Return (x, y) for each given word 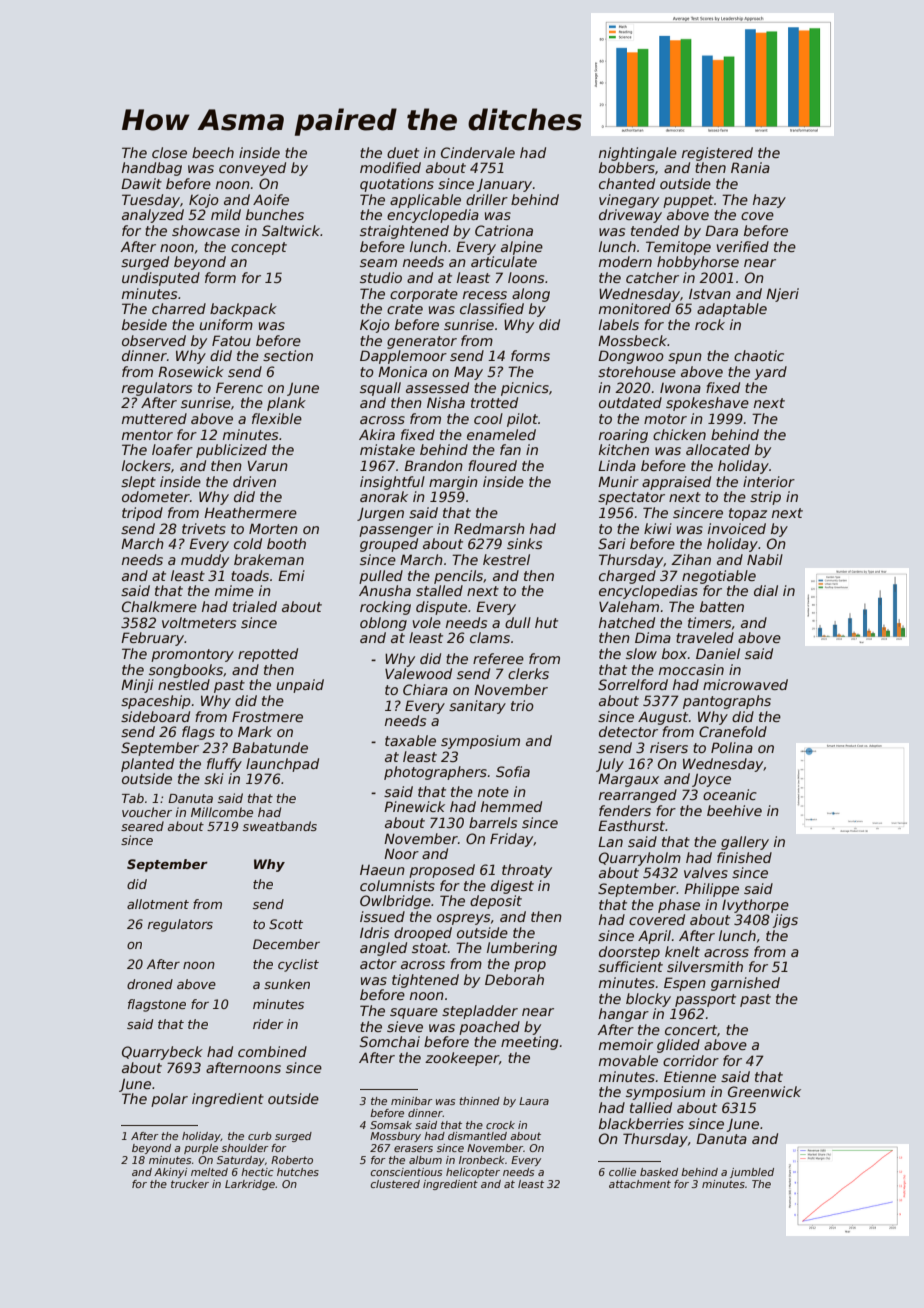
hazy (769, 201)
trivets (204, 528)
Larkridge (250, 1185)
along (531, 295)
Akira (377, 434)
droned (150, 984)
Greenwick (764, 1091)
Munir (618, 481)
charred (179, 308)
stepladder (480, 1012)
